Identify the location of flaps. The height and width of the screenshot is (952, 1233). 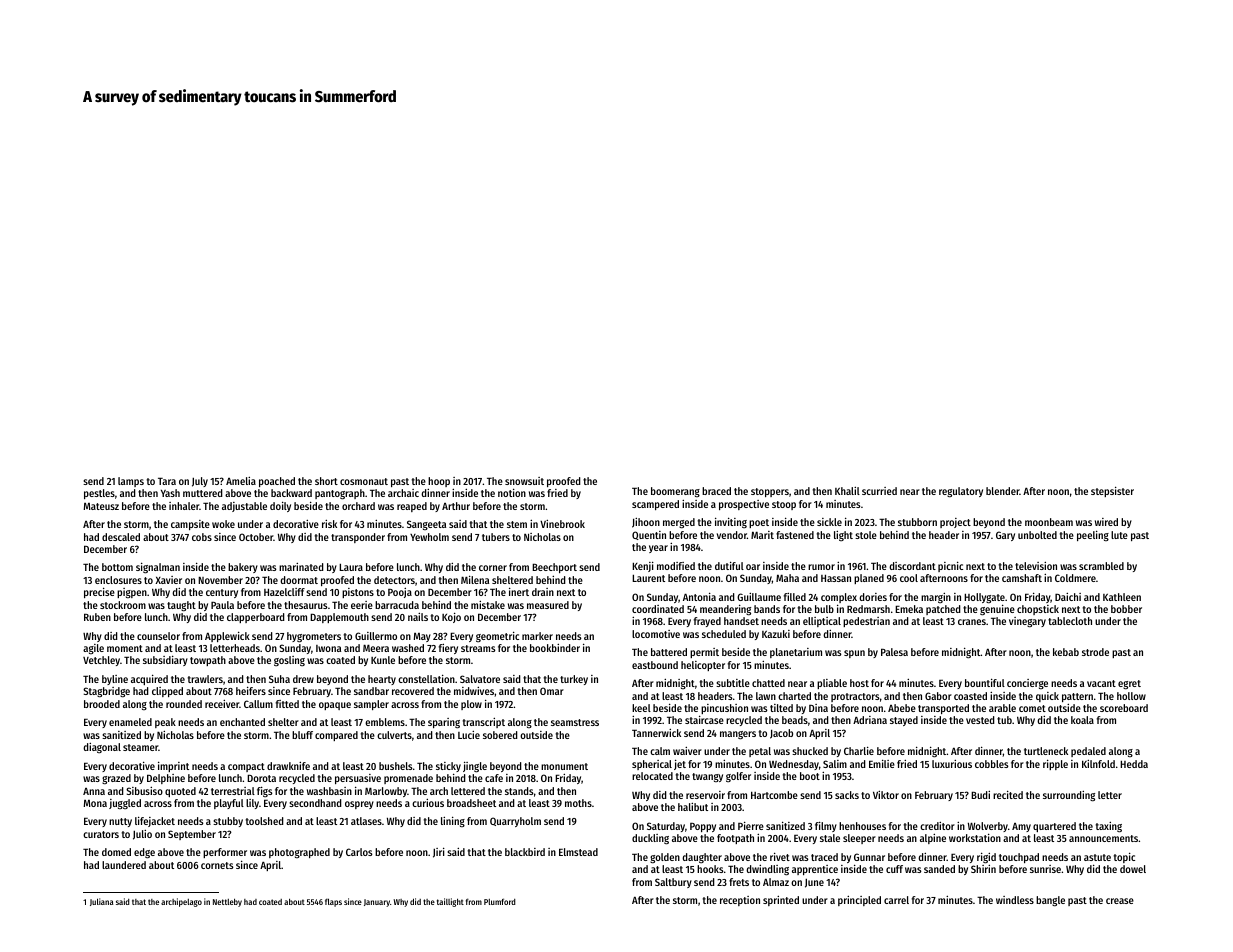
(333, 902).
